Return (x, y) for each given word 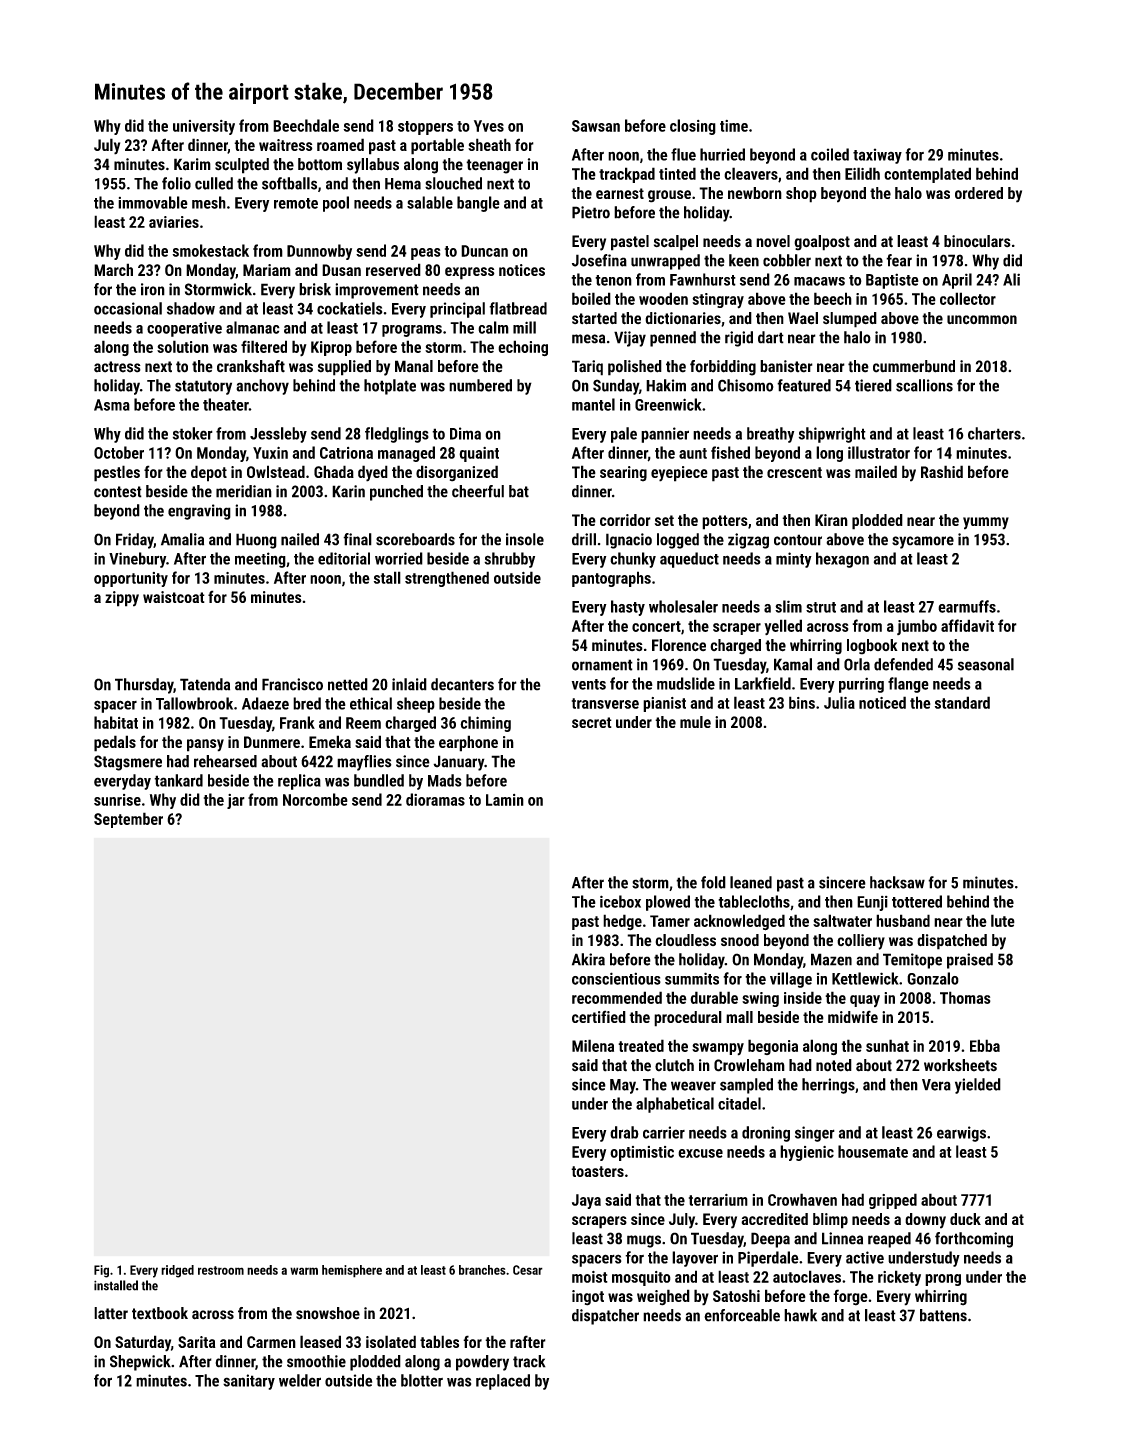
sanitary (249, 1382)
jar (236, 801)
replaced (503, 1382)
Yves (489, 126)
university (204, 127)
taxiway (877, 156)
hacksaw (897, 882)
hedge (622, 922)
